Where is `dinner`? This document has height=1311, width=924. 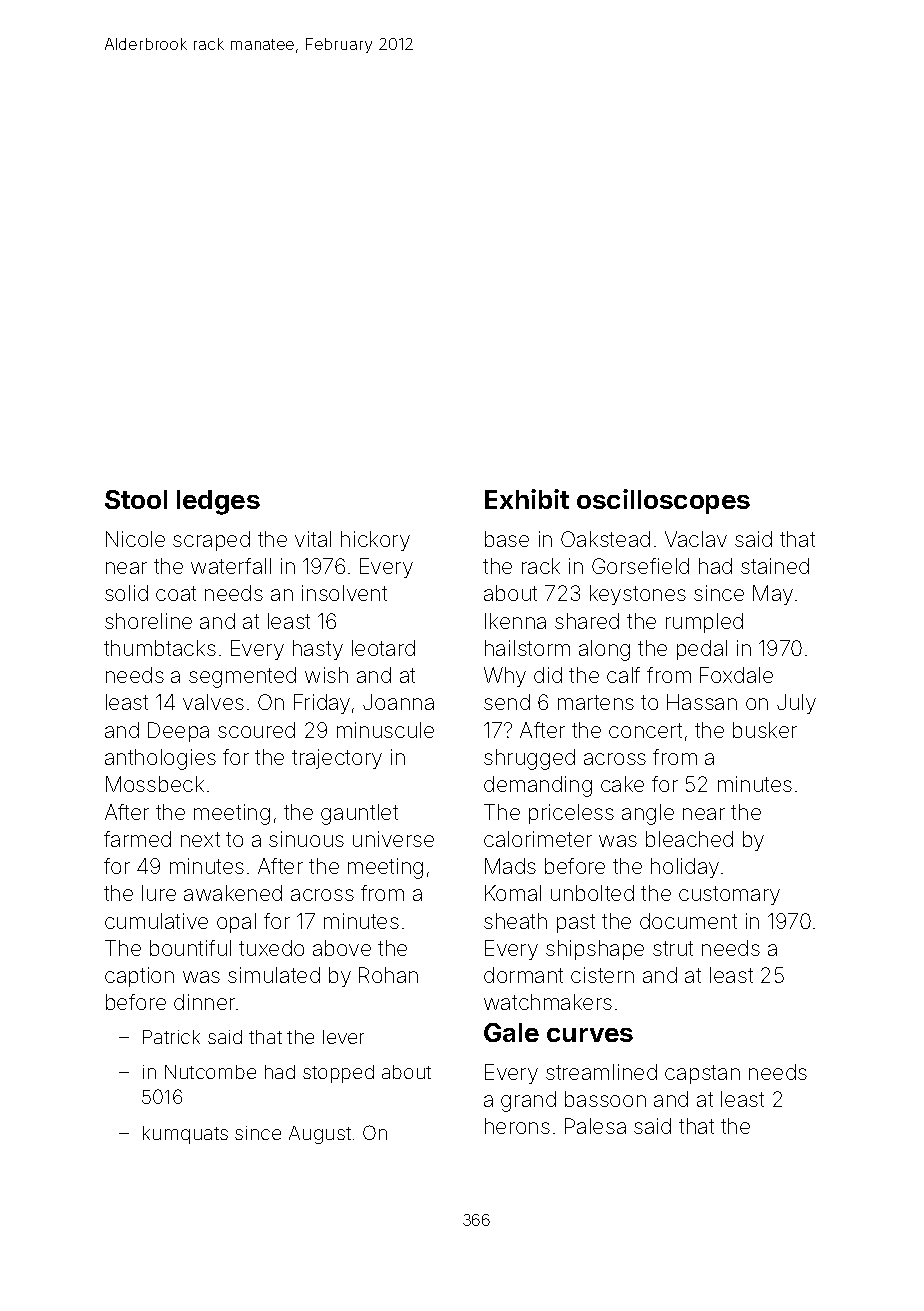
dinner is located at coordinates (204, 1002).
